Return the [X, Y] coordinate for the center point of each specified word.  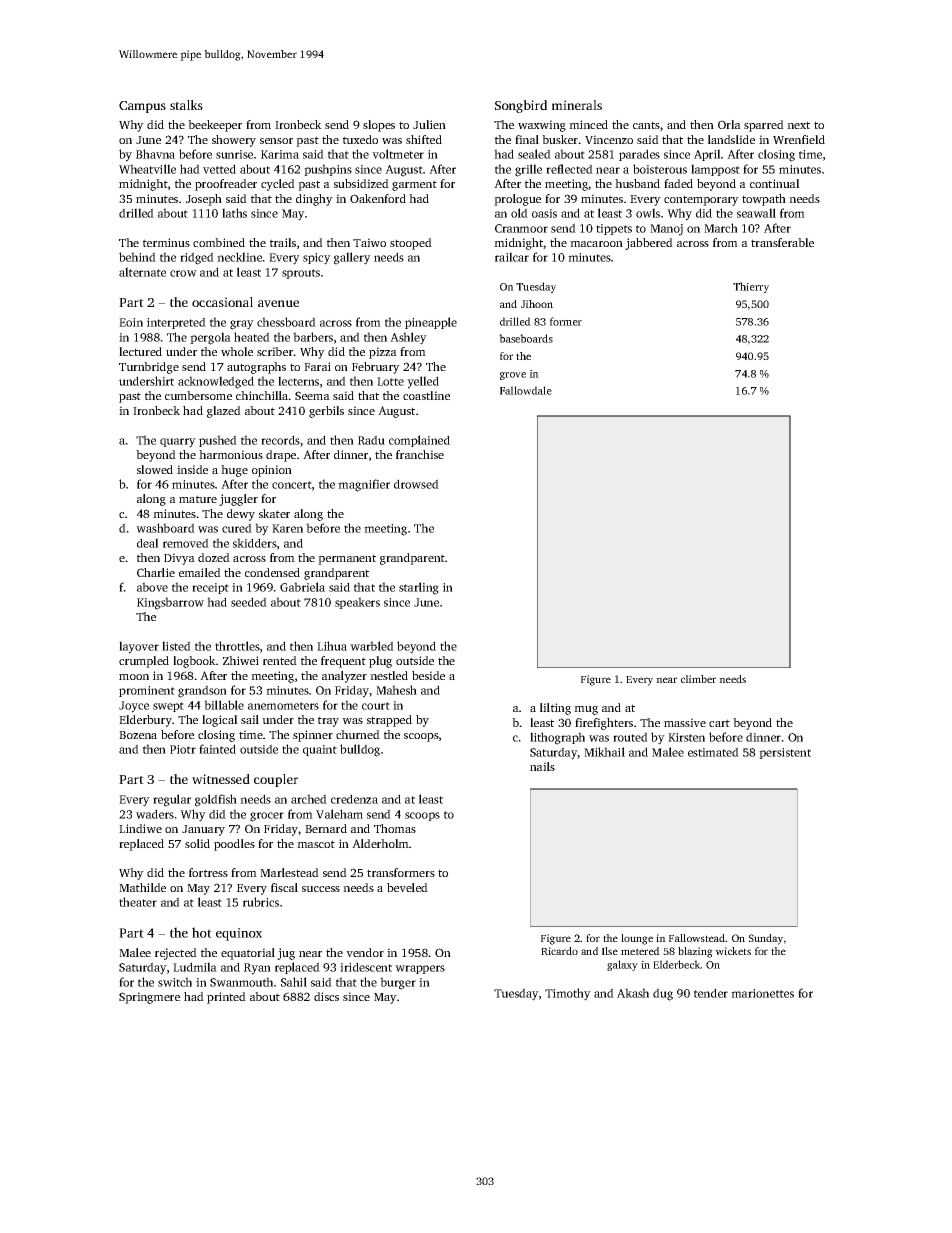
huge [234, 471]
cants [646, 125]
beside [428, 675]
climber [698, 679]
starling [419, 588]
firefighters [604, 724]
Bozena [138, 735]
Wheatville [147, 169]
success [321, 889]
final [527, 139]
